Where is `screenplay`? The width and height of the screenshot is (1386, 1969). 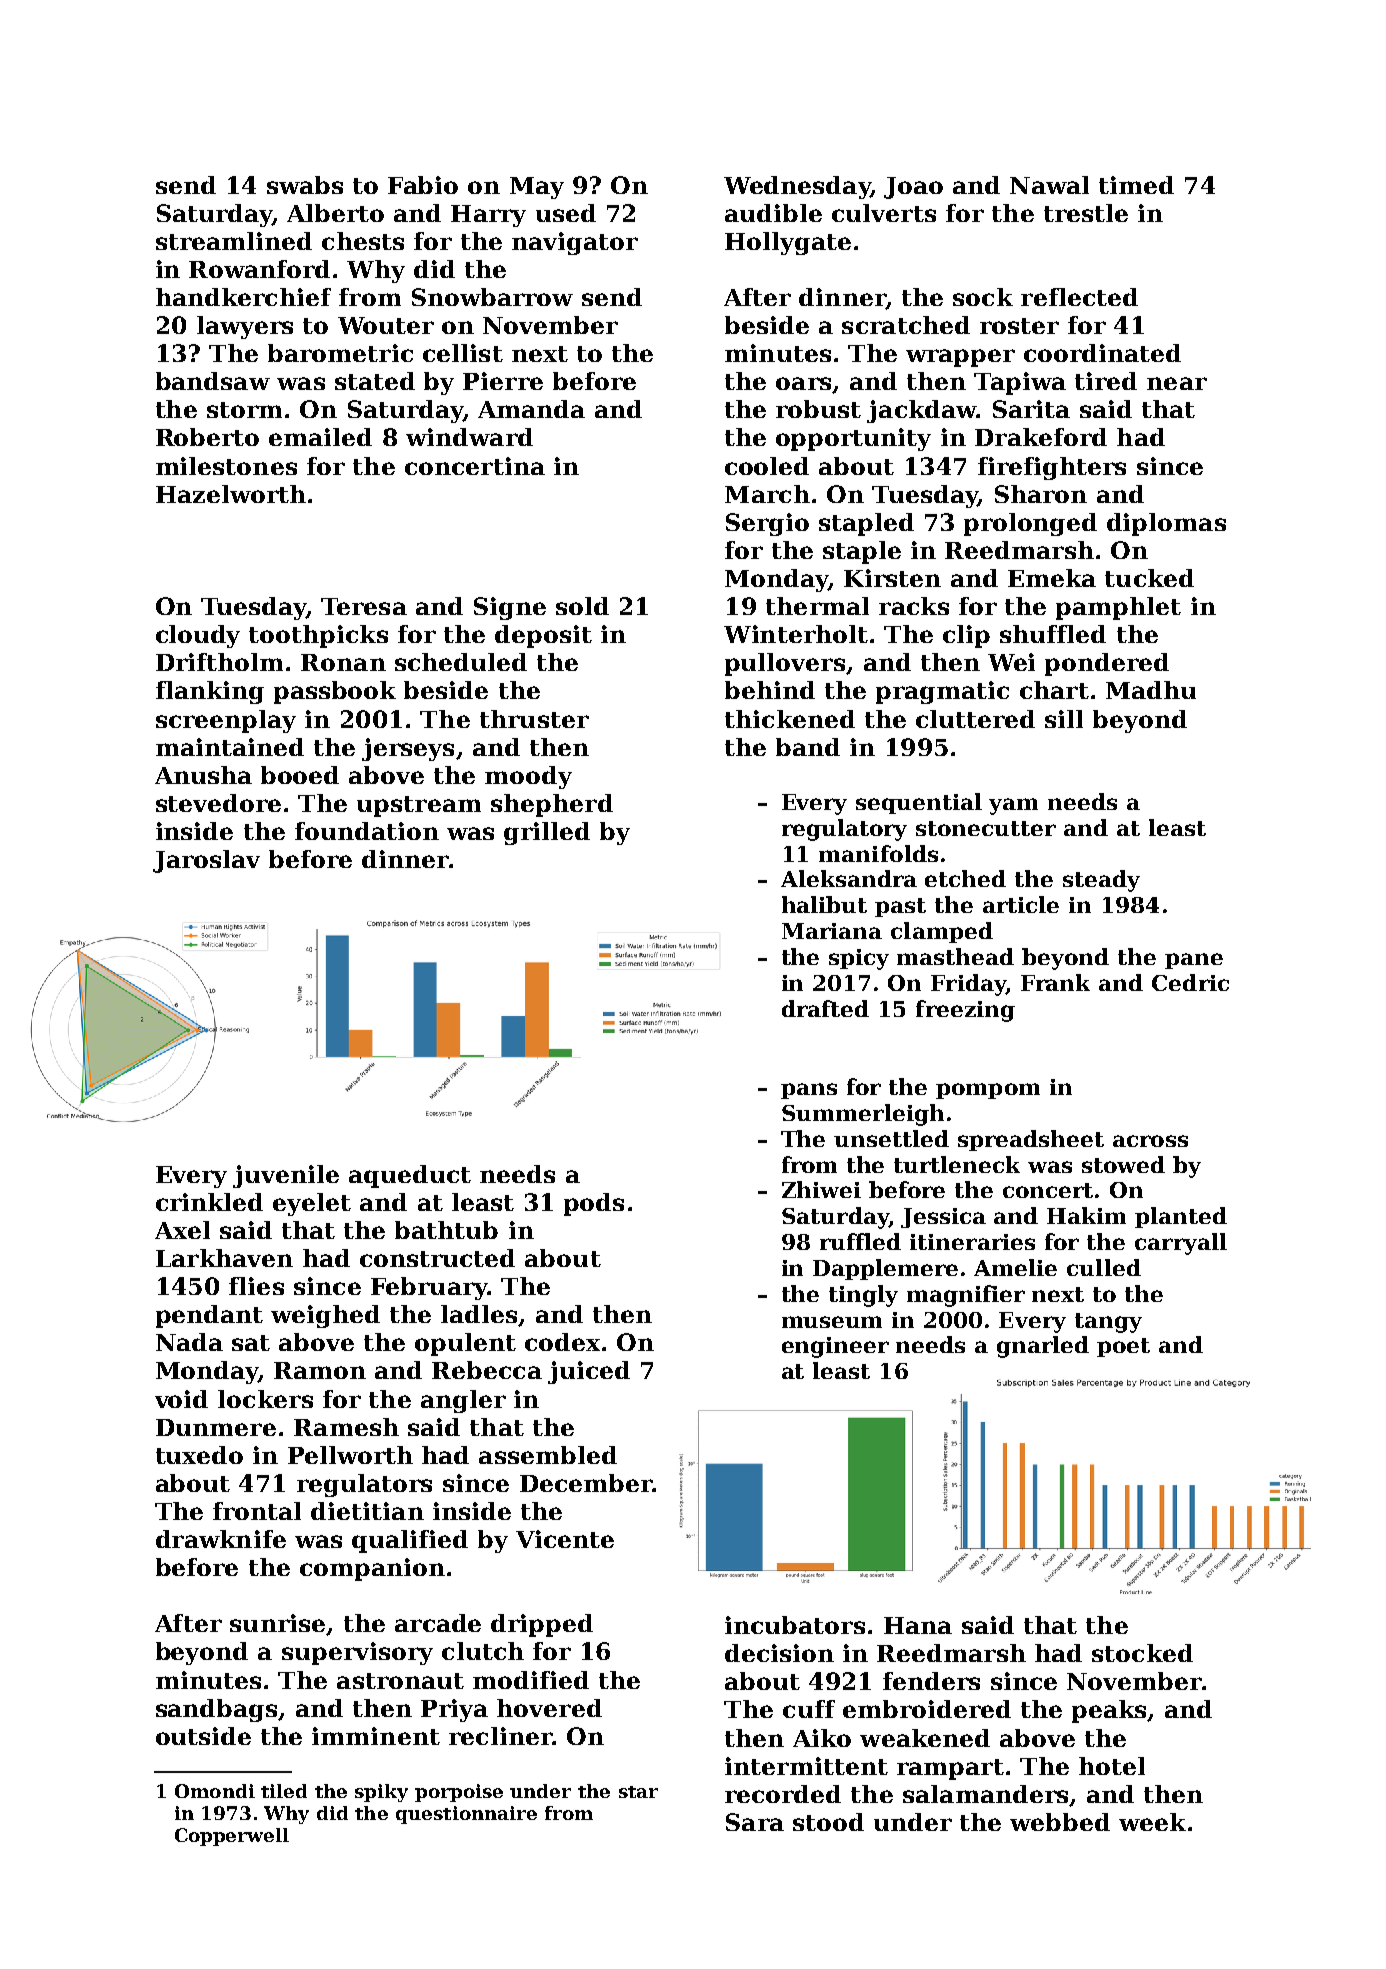 screenplay is located at coordinates (226, 721).
